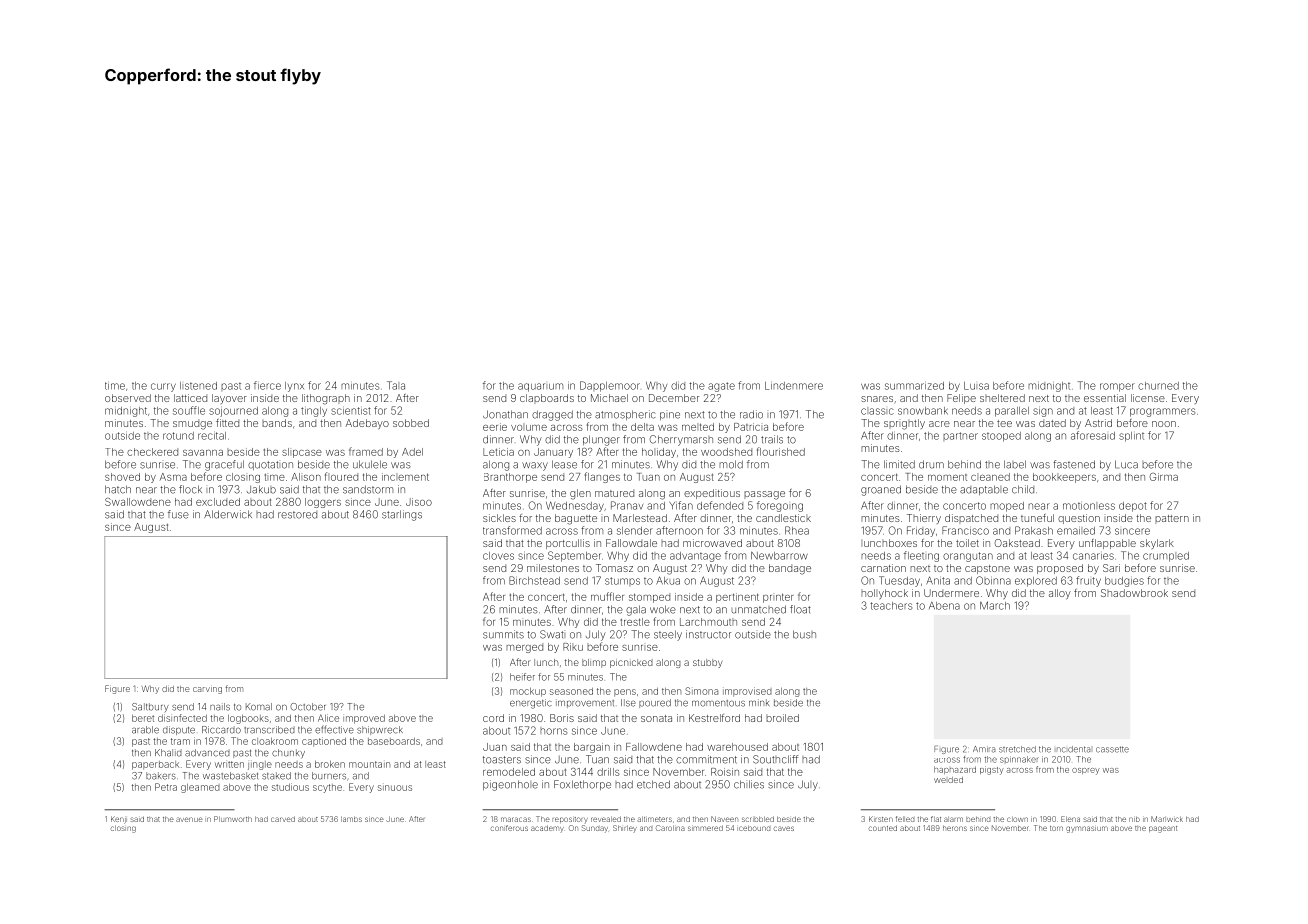  What do you see at coordinates (1117, 387) in the screenshot?
I see `romper` at bounding box center [1117, 387].
